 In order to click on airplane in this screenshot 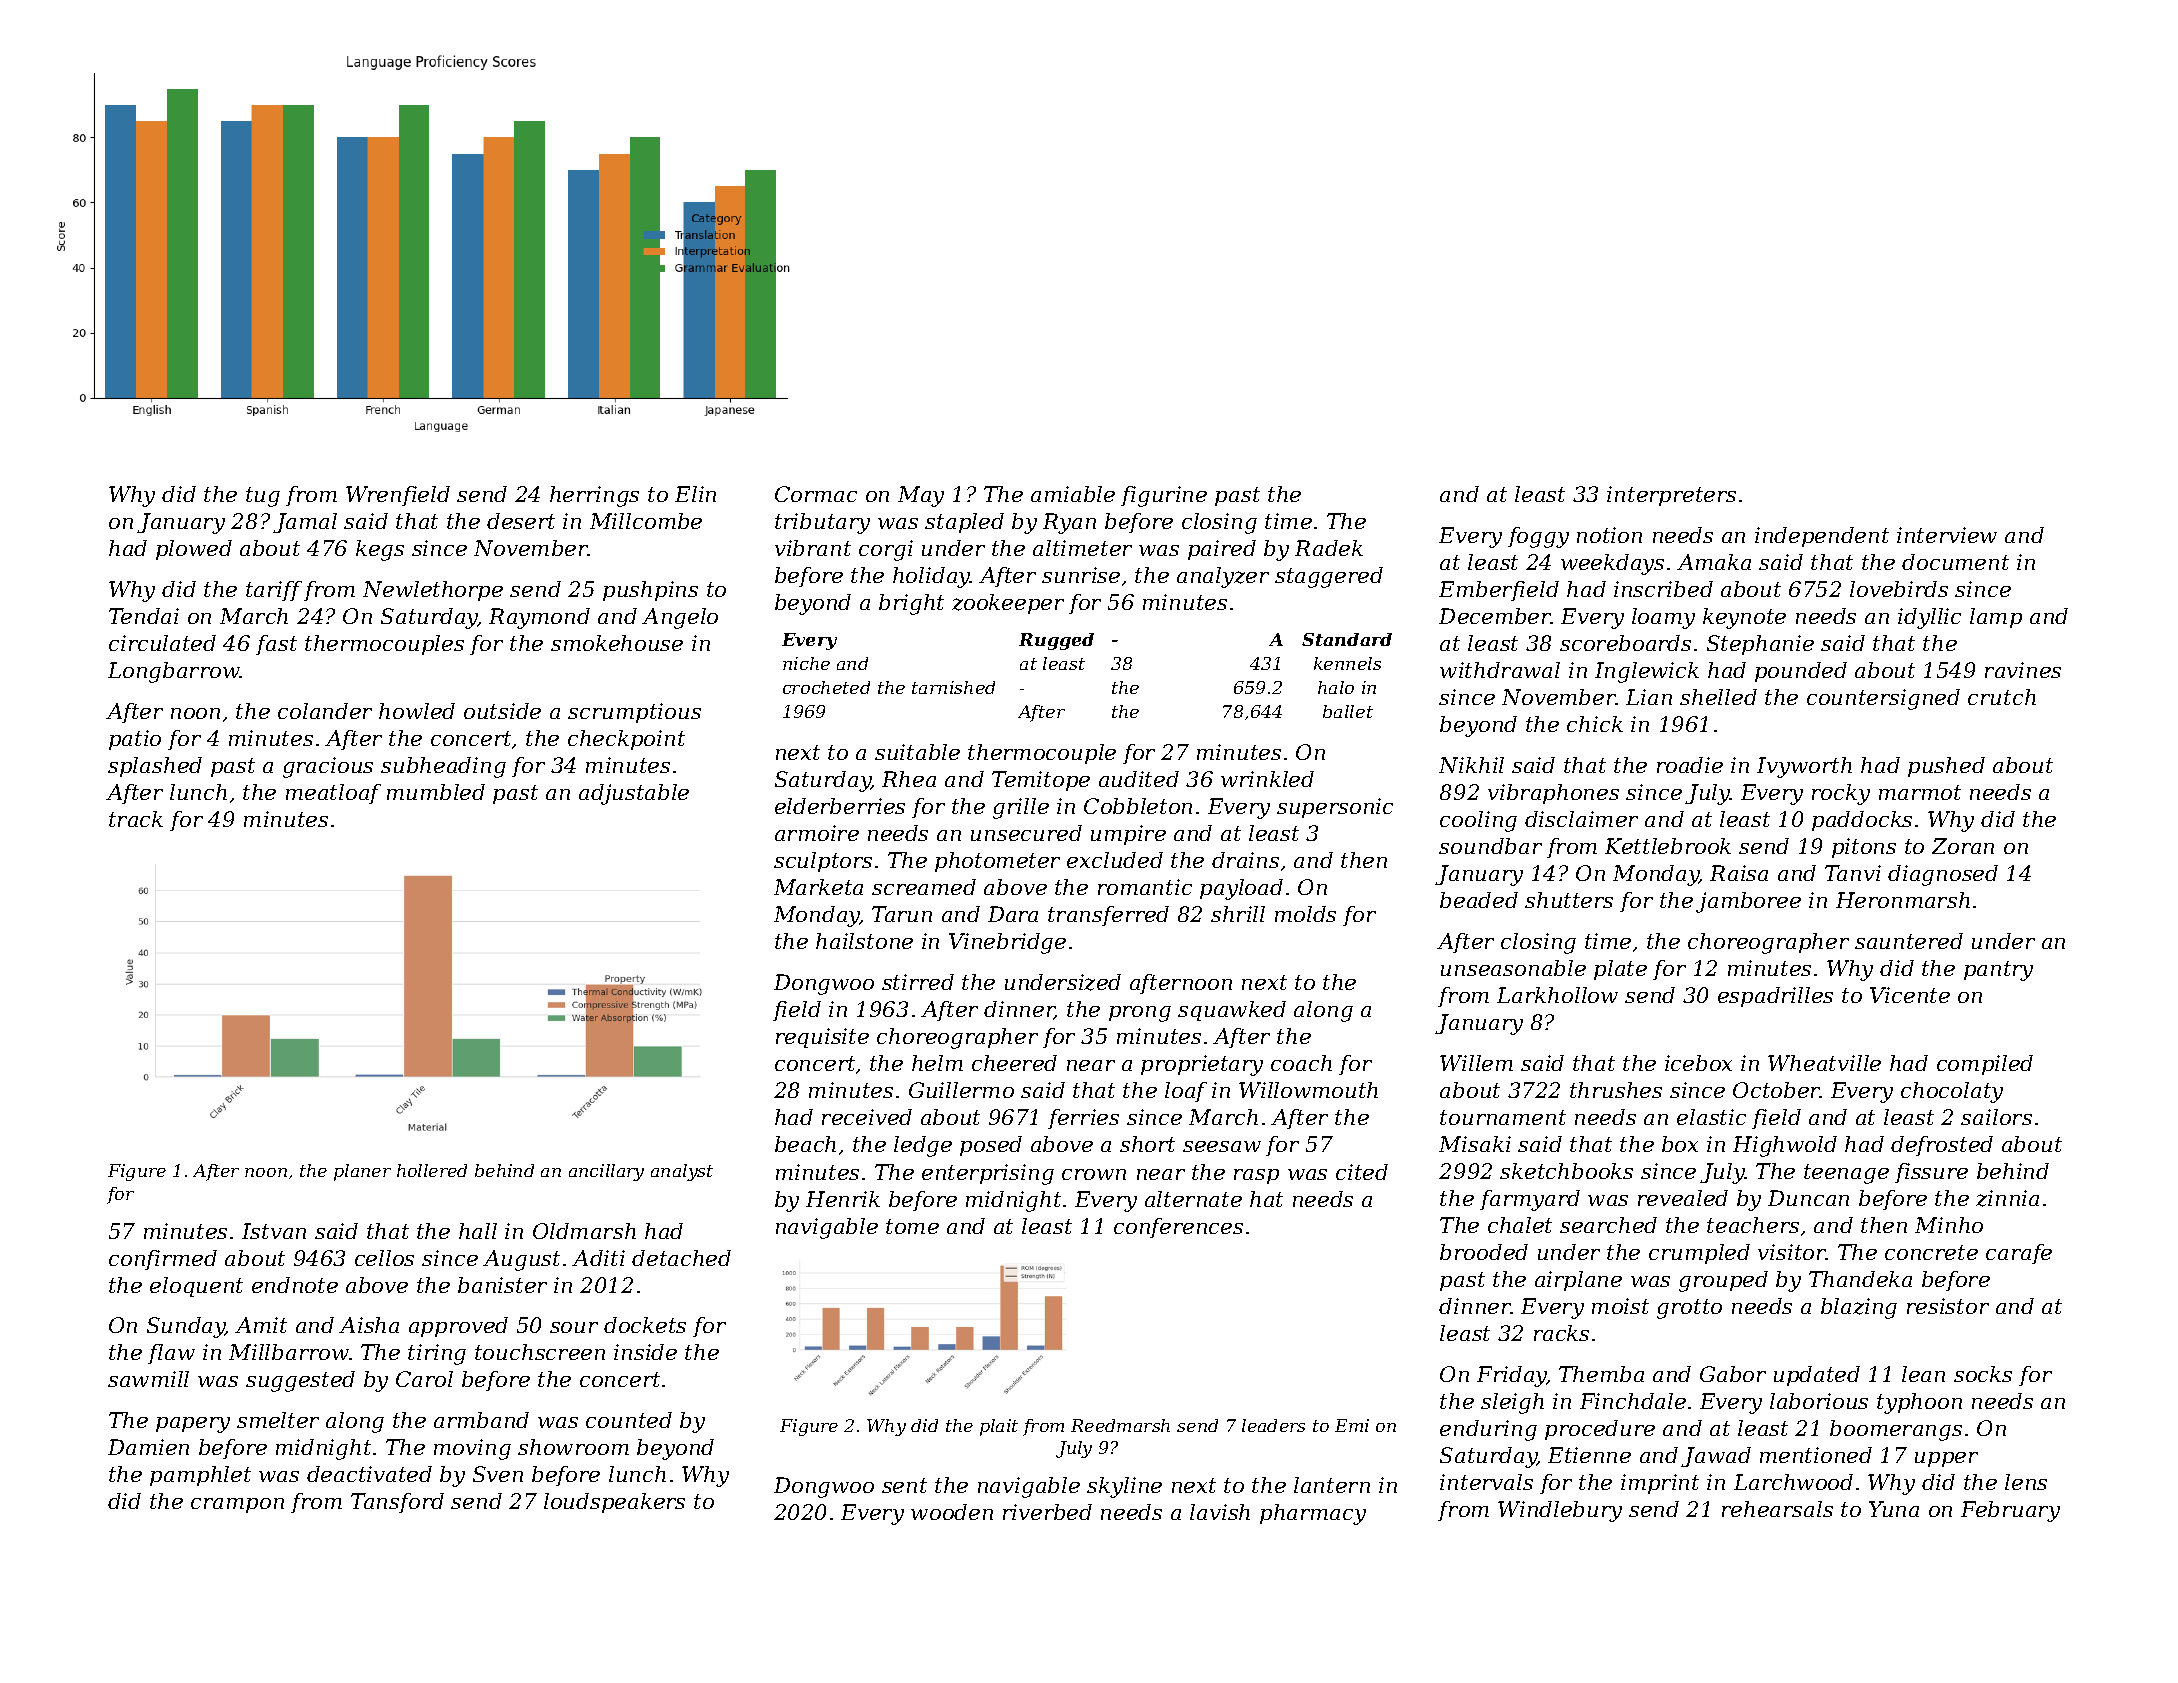, I will do `click(1578, 1281)`.
